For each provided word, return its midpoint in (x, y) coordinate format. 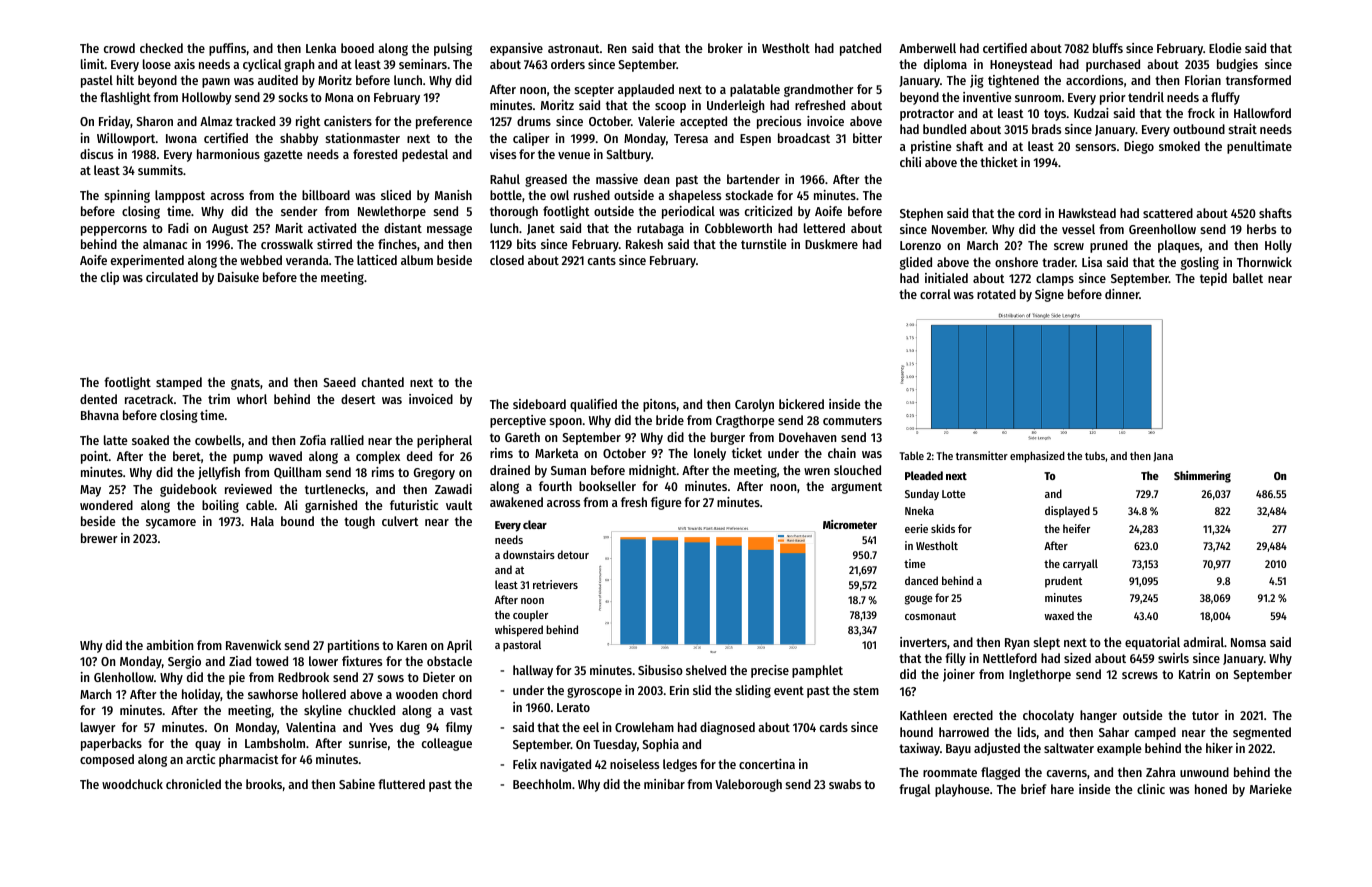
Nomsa (1248, 642)
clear (535, 524)
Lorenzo (920, 245)
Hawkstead (1087, 213)
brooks (264, 784)
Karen (412, 645)
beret (187, 456)
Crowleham (644, 727)
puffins (227, 49)
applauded (646, 90)
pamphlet (817, 671)
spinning (127, 196)
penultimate (1259, 147)
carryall (1080, 565)
